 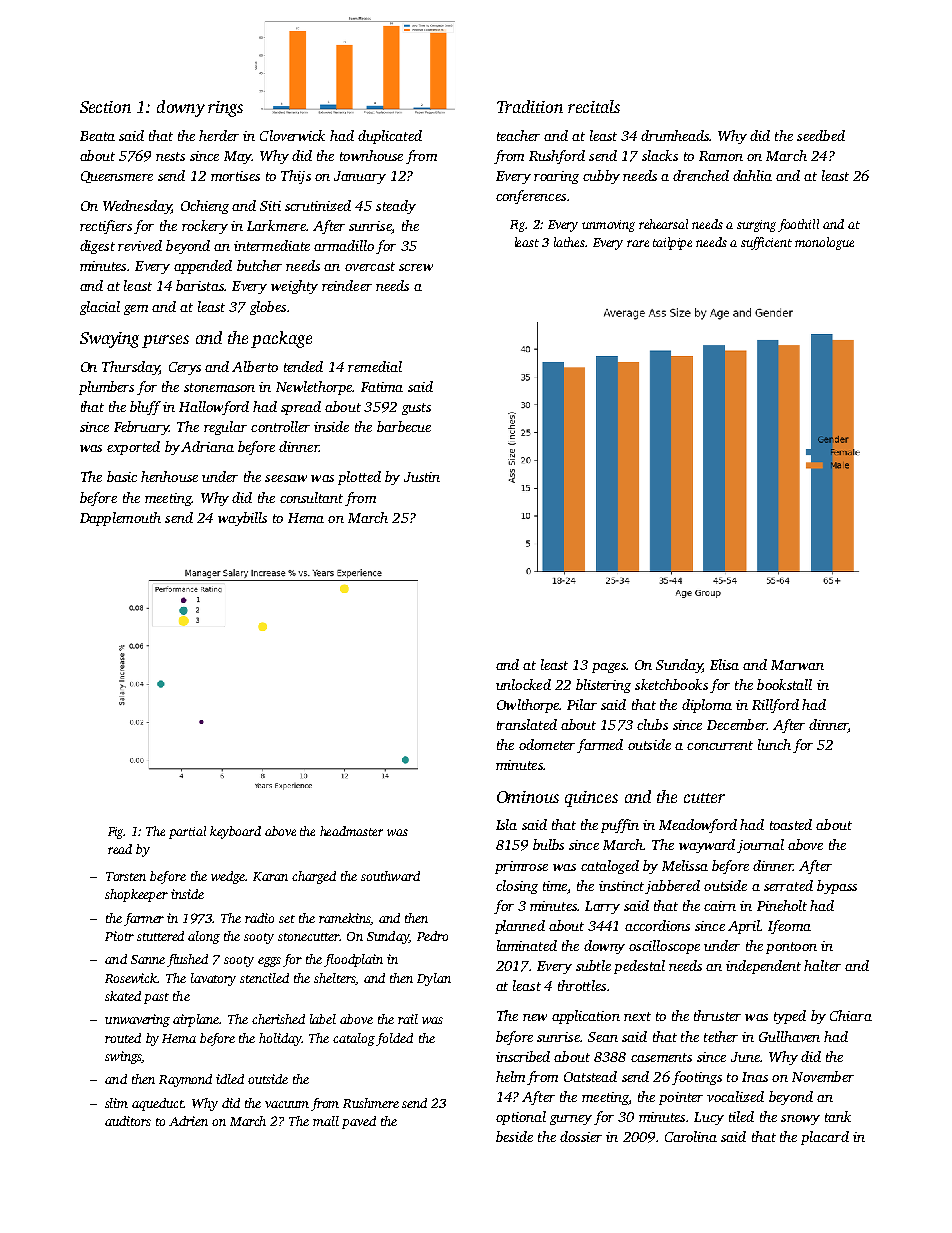 What do you see at coordinates (837, 887) in the screenshot?
I see `bypass` at bounding box center [837, 887].
